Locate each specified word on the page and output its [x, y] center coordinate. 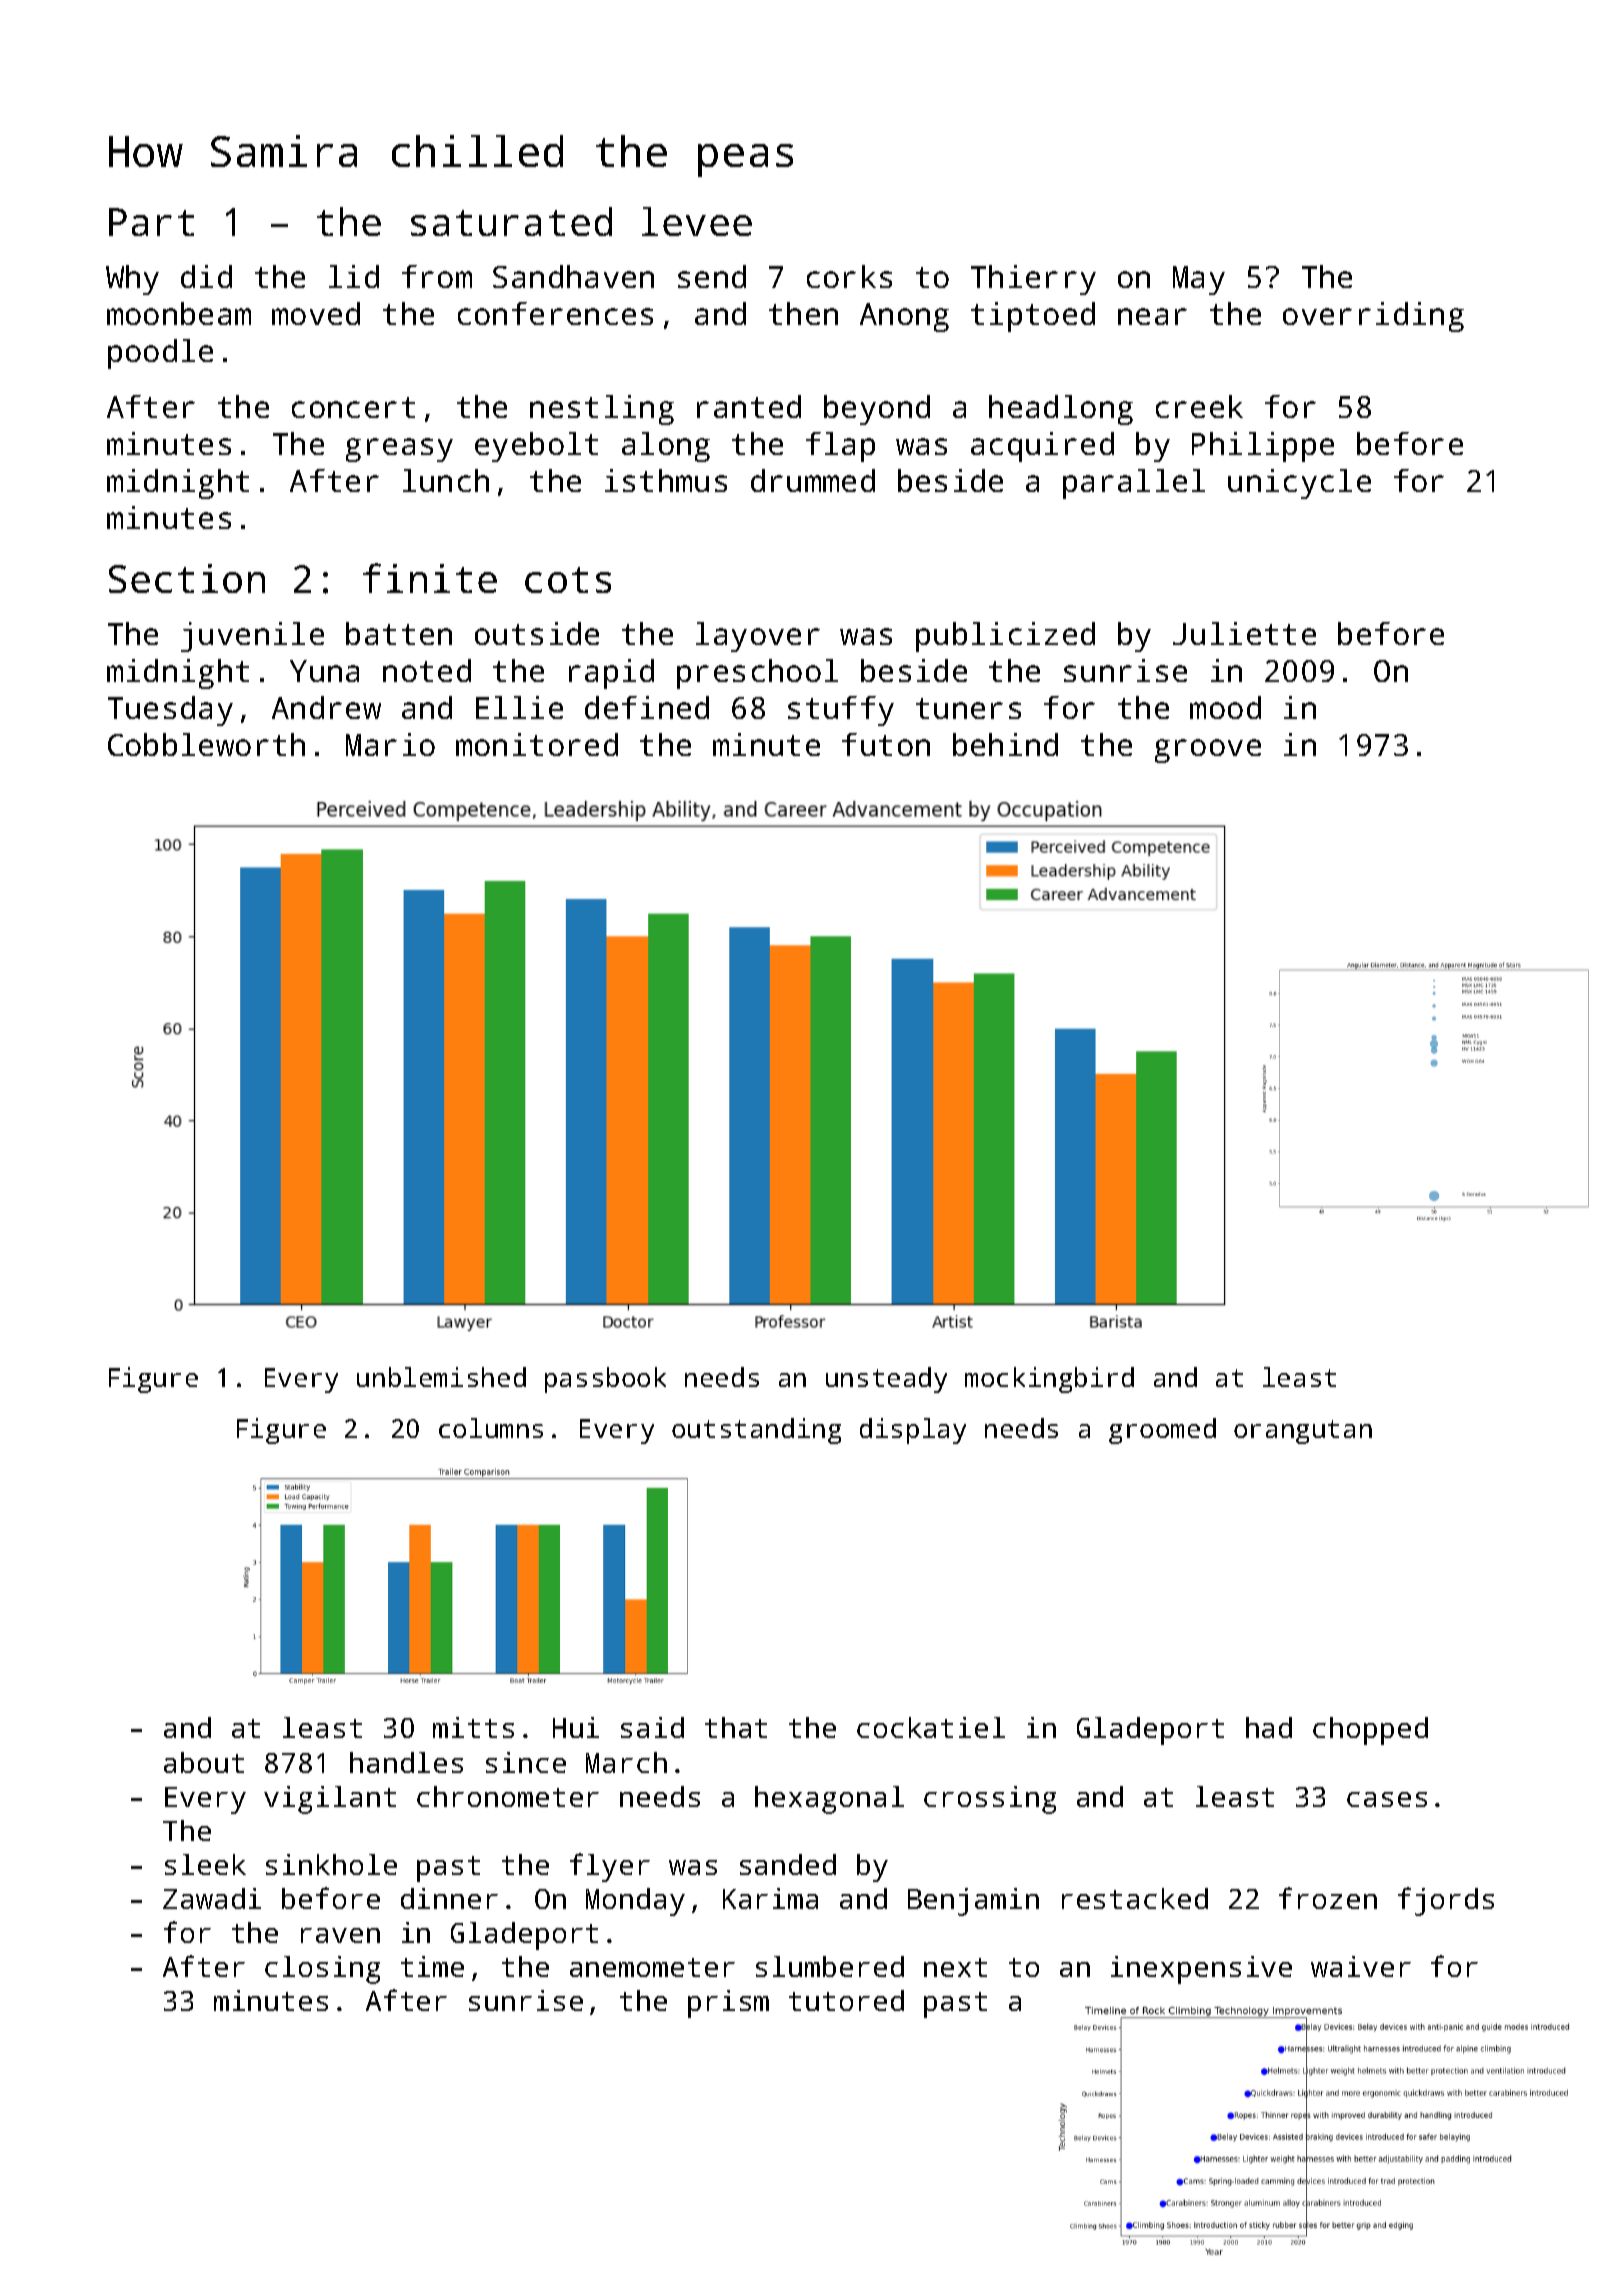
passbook [605, 1380]
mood [1225, 707]
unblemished [441, 1377]
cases [1387, 1799]
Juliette [1244, 633]
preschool [757, 674]
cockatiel [931, 1727]
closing [322, 1970]
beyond [877, 410]
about [204, 1762]
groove [1208, 751]
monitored [537, 744]
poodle [160, 354]
